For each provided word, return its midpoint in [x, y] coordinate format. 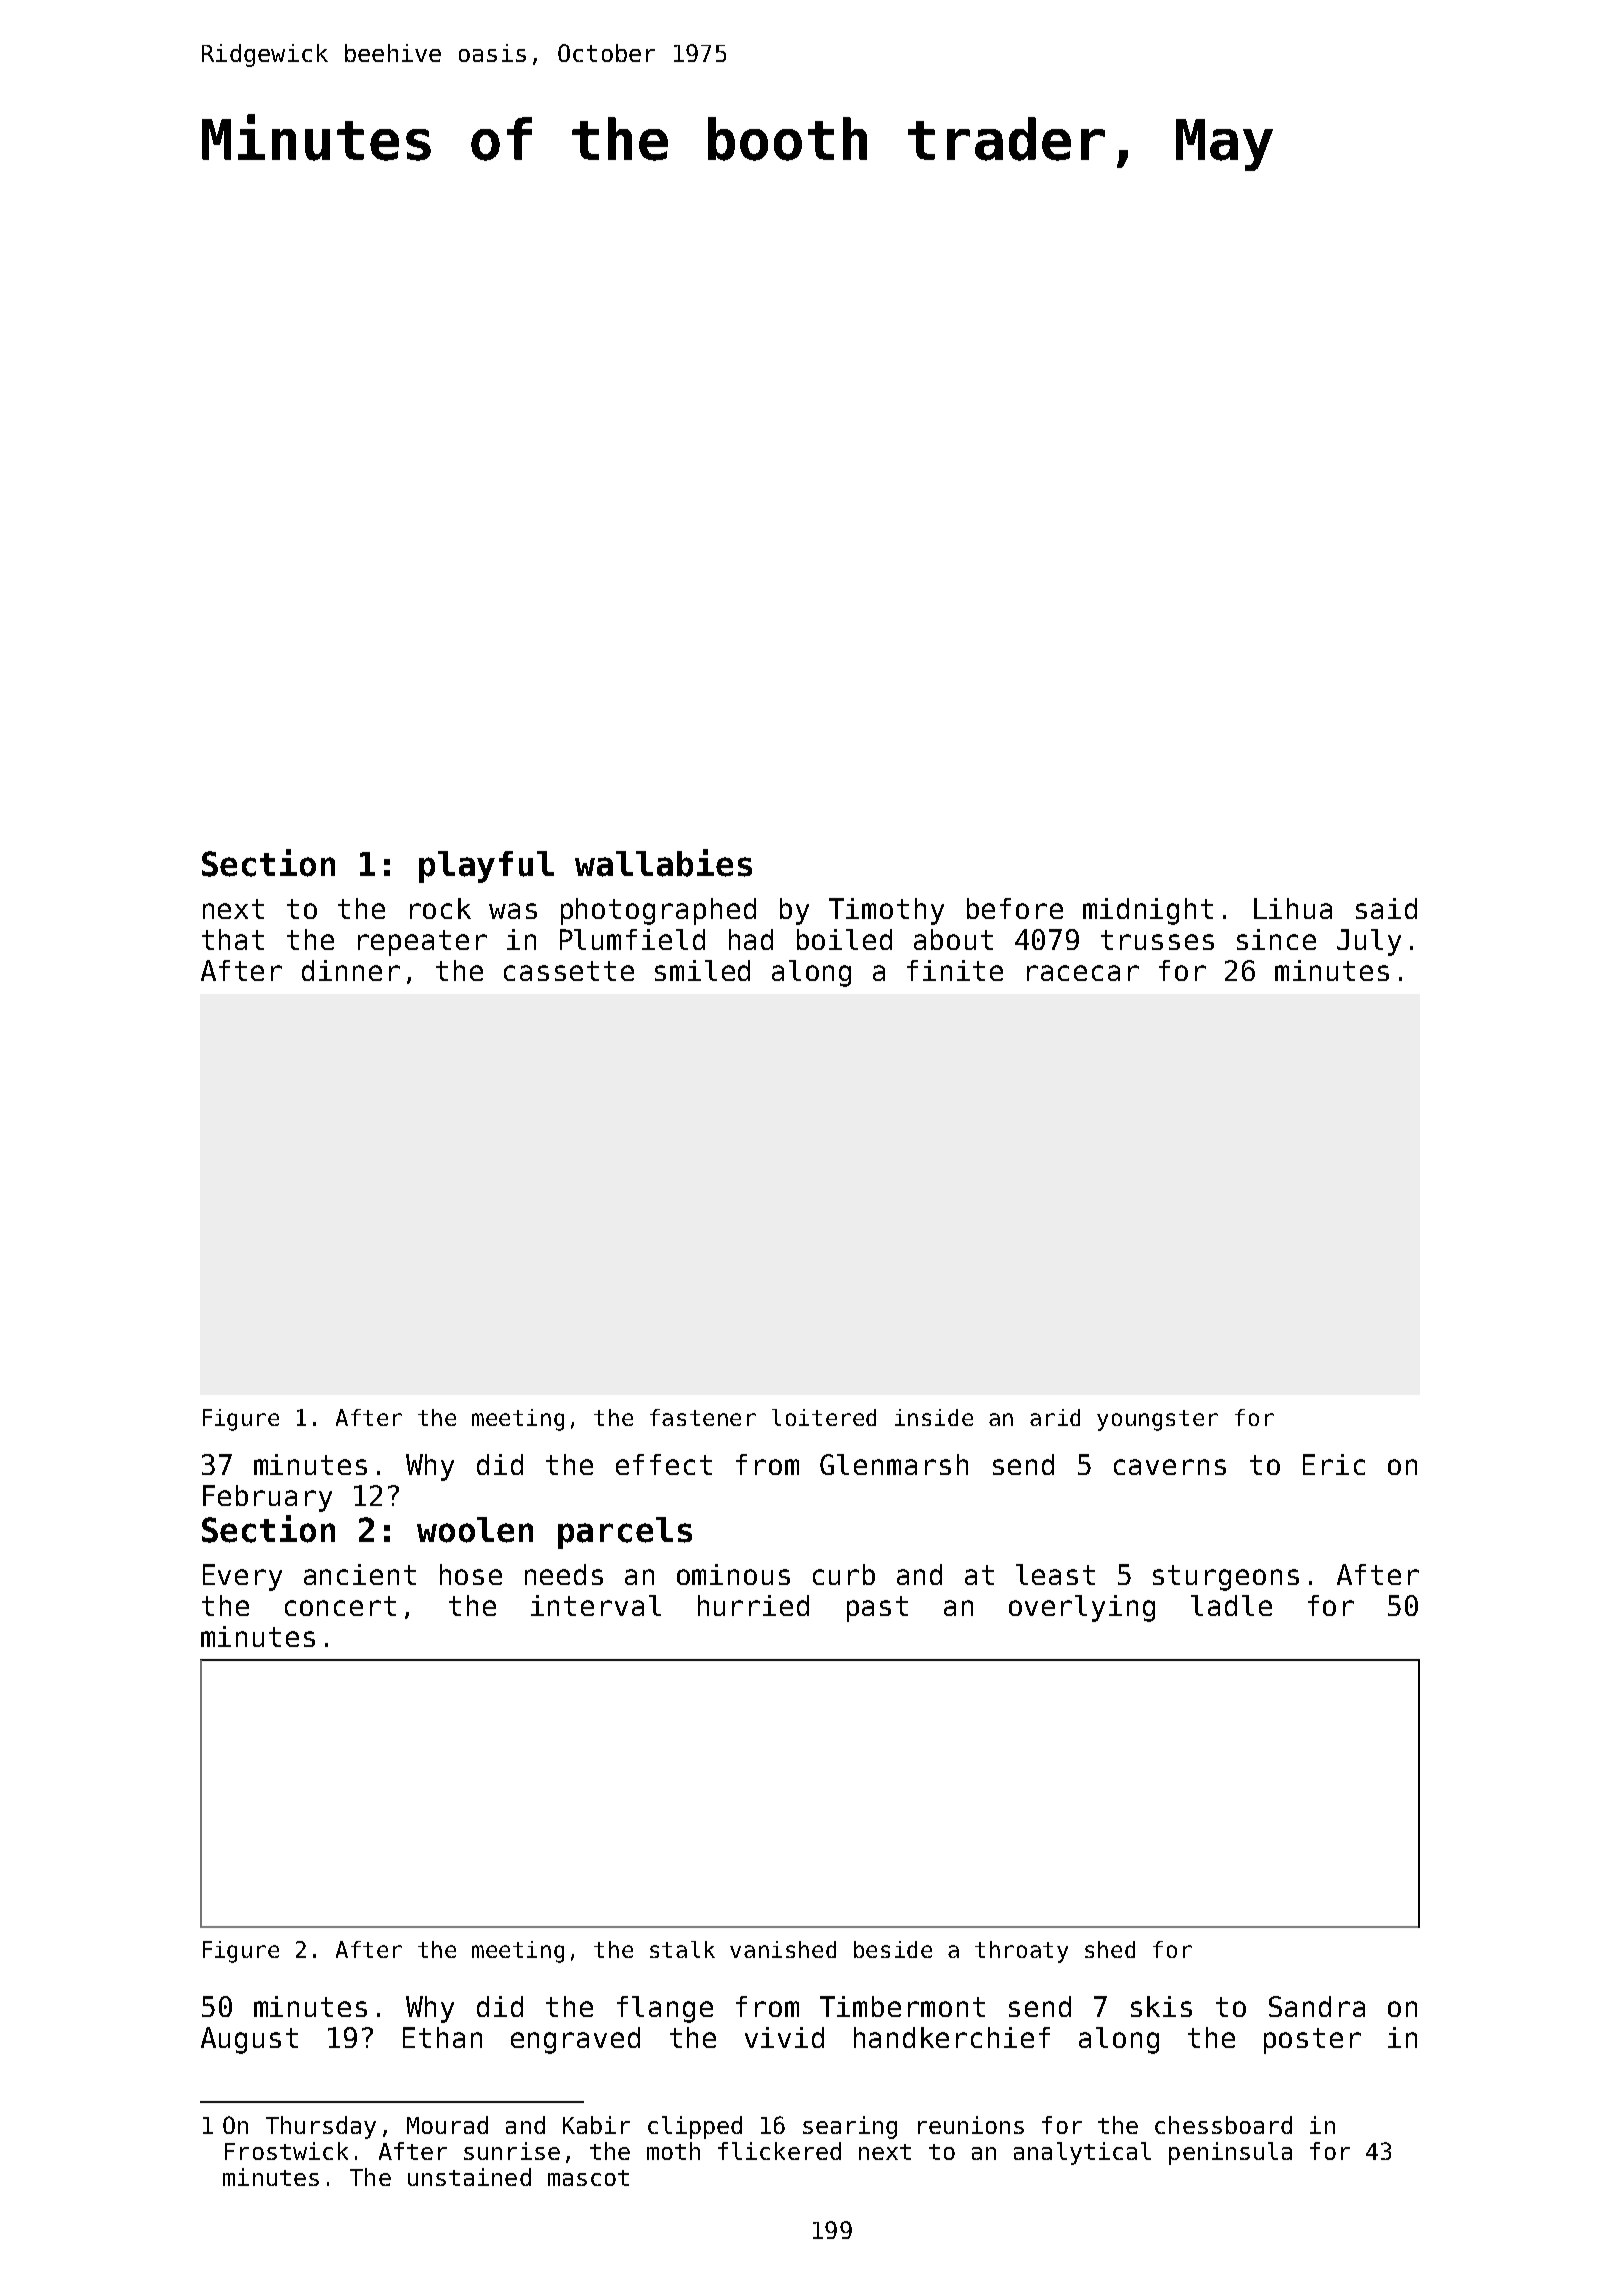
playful [486, 867]
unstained [469, 2177]
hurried [753, 1605]
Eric [1334, 1464]
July [1369, 942]
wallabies [663, 863]
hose [471, 1574]
